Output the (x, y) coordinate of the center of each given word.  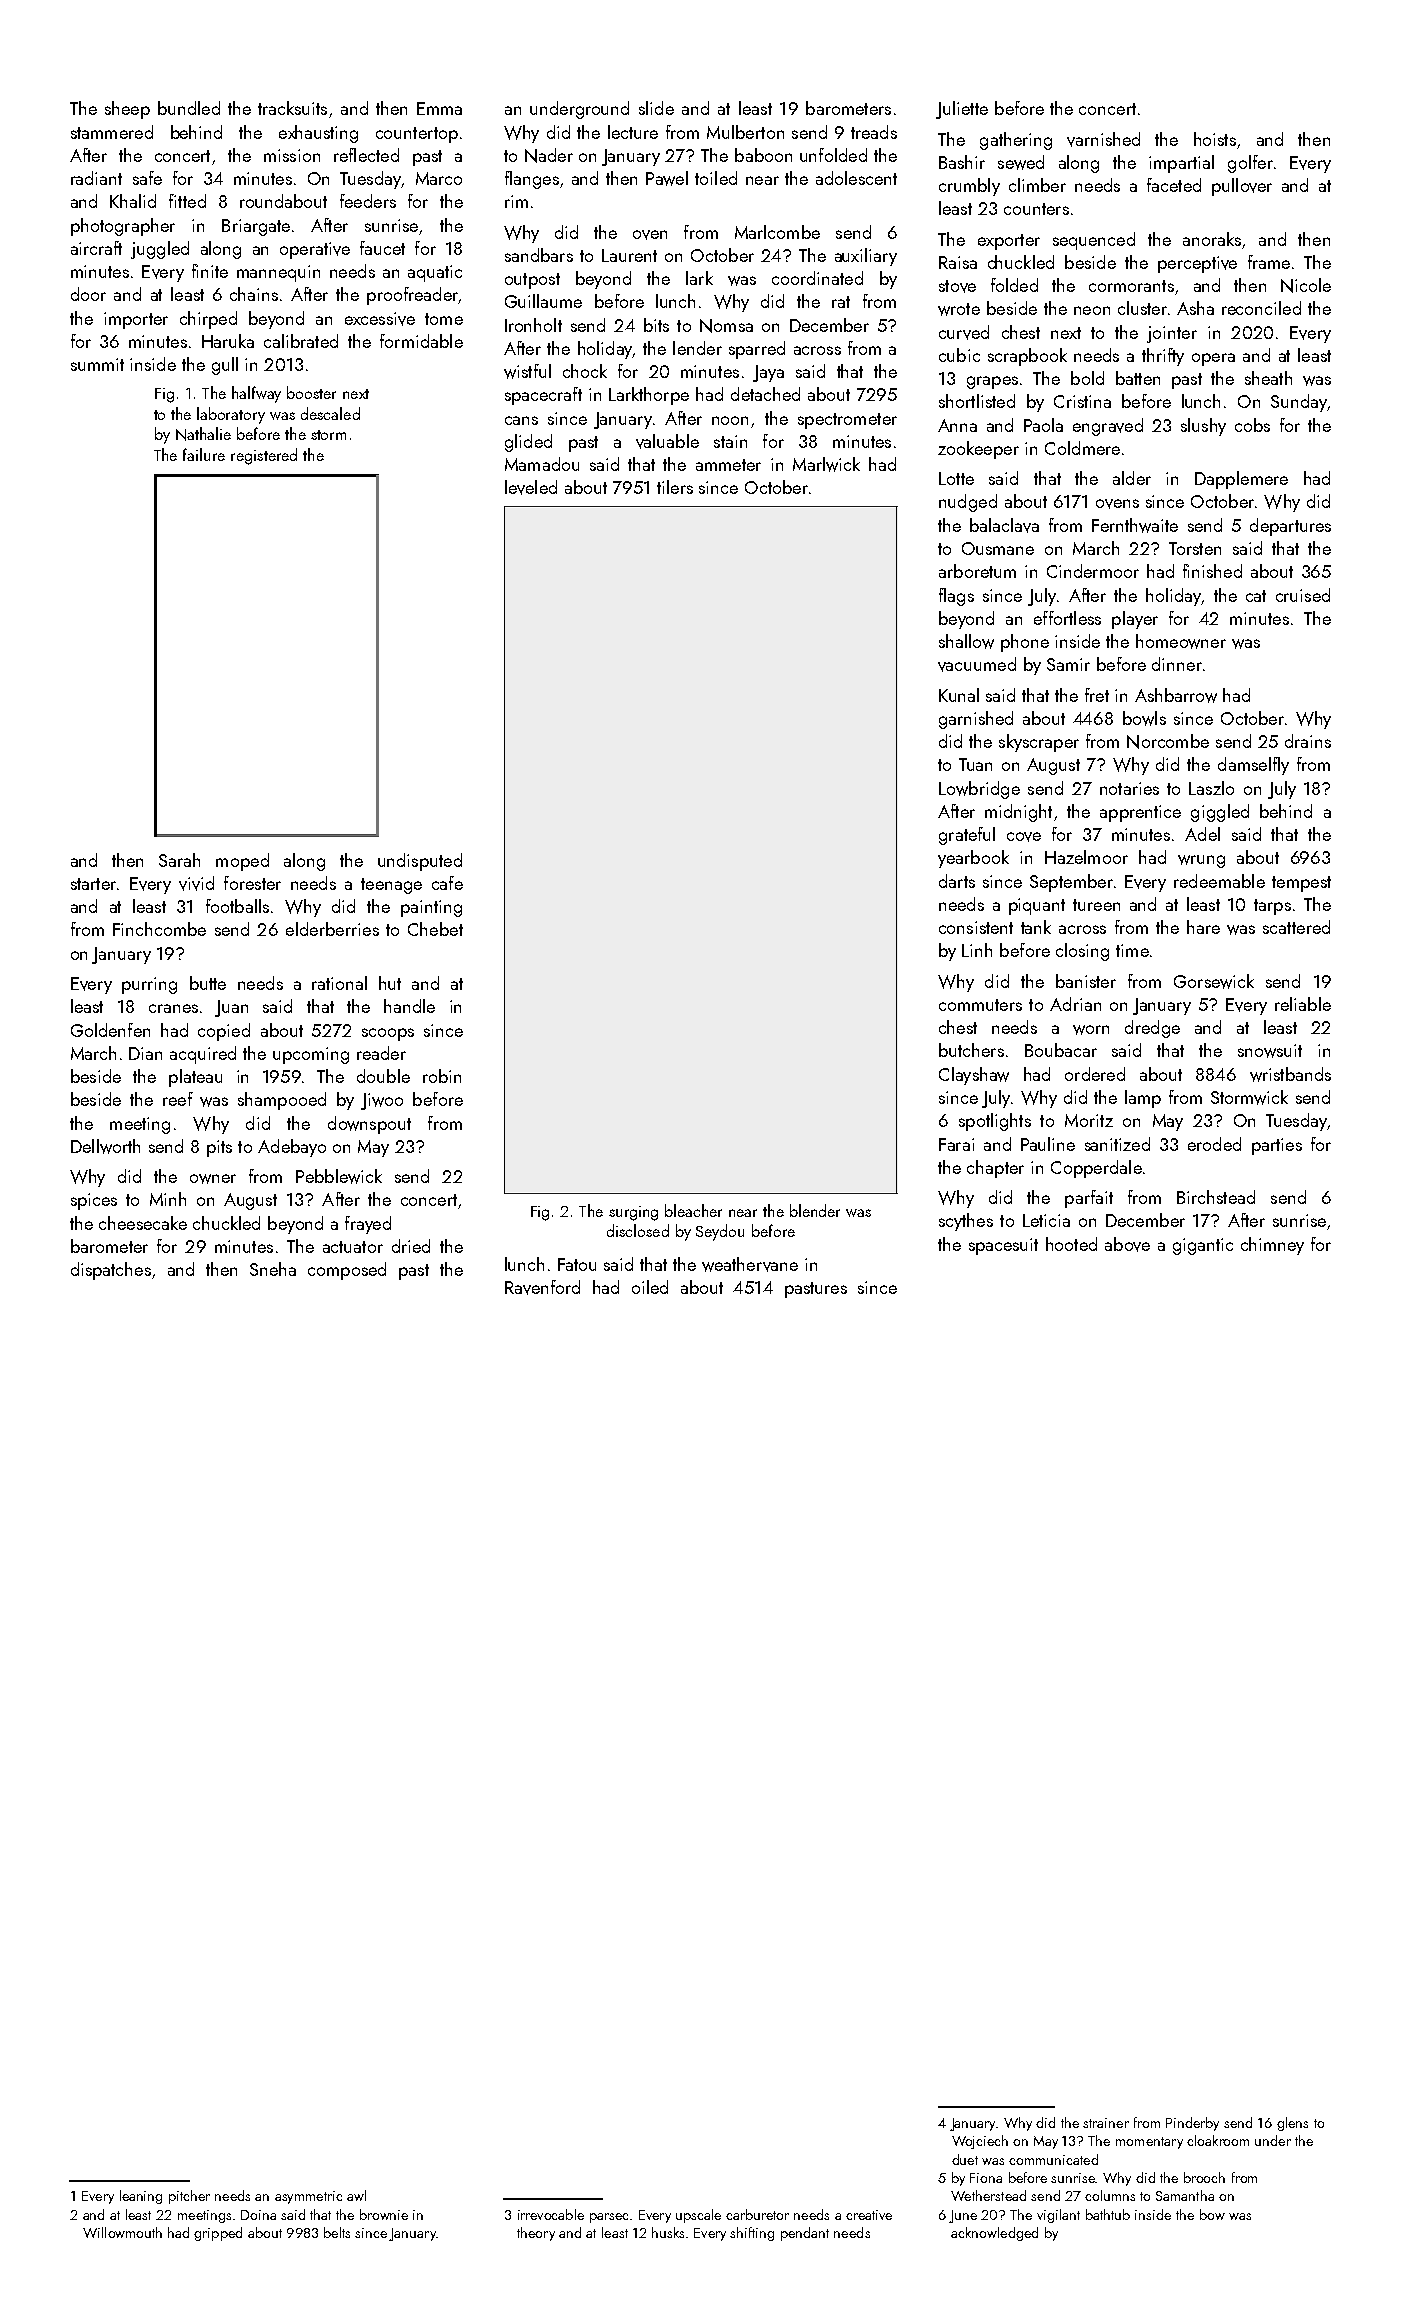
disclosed (638, 1230)
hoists (1215, 139)
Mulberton (745, 132)
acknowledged (994, 2234)
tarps (1272, 907)
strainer (1106, 2123)
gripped (218, 2234)
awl (356, 2195)
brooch (1204, 2177)
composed (347, 1271)
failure (204, 454)
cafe (447, 883)
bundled (189, 108)
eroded (1214, 1144)
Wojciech (980, 2142)
